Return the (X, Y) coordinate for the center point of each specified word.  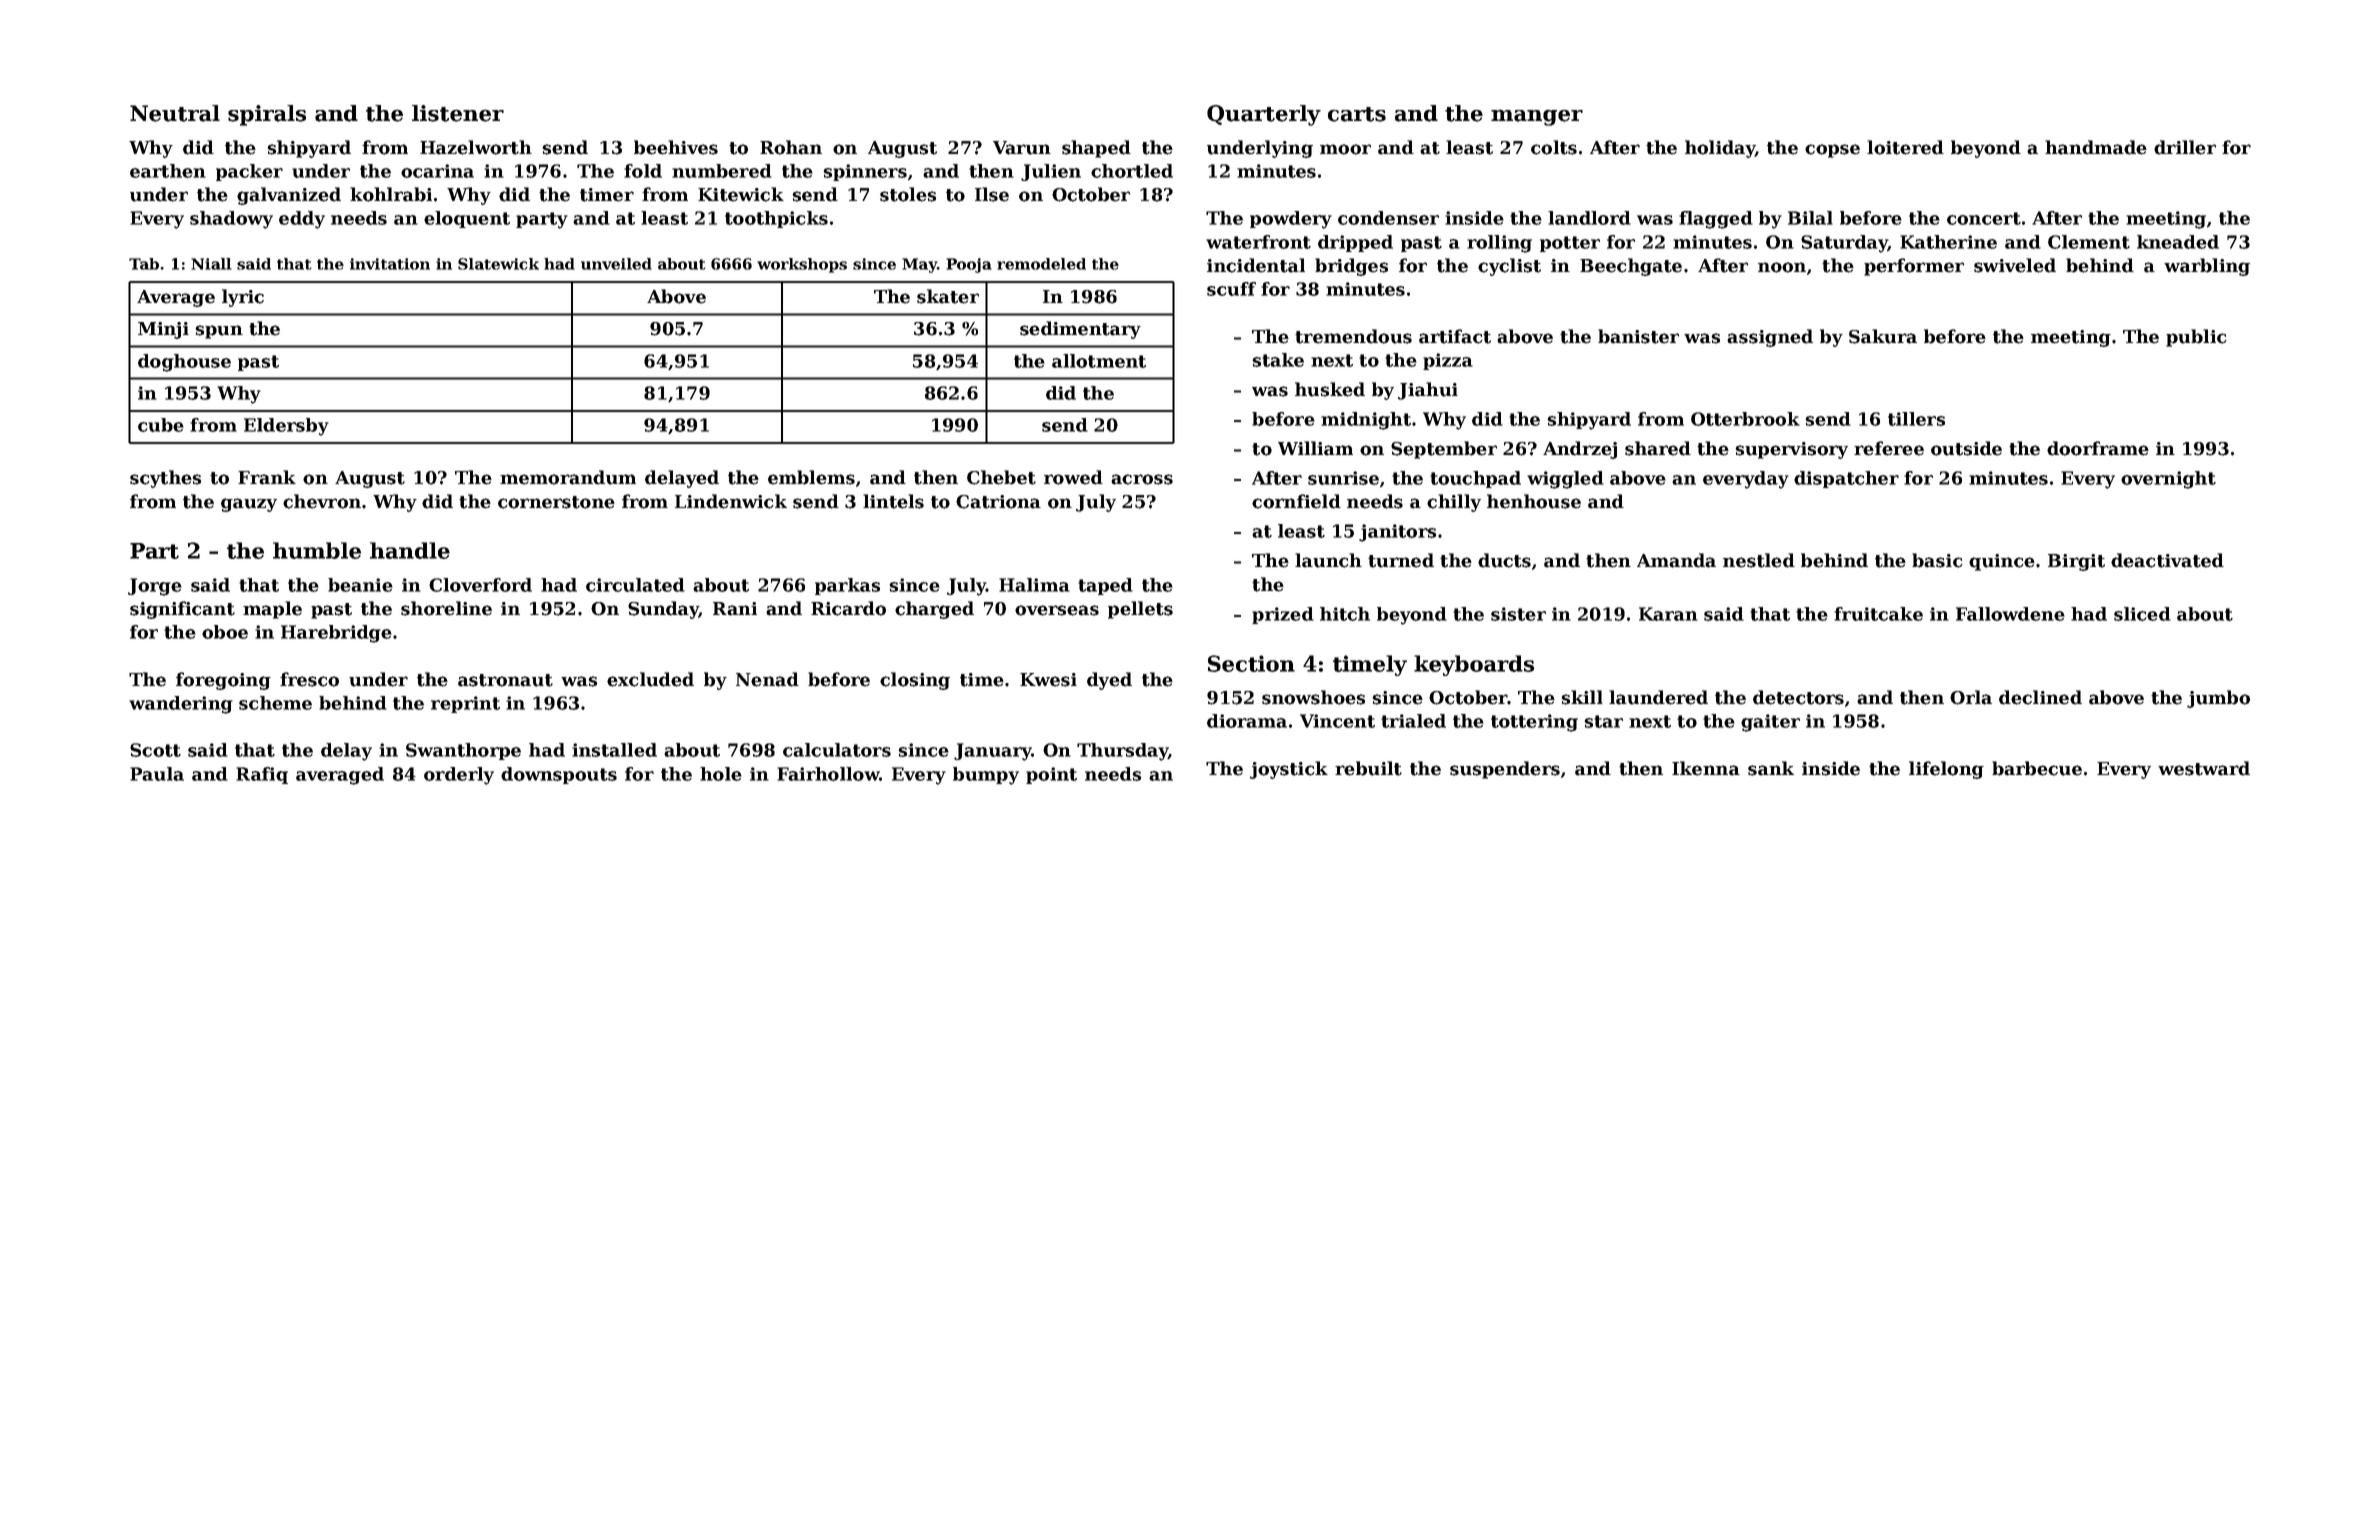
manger (1537, 117)
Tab (144, 264)
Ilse (992, 194)
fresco (309, 679)
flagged (1716, 220)
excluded (650, 679)
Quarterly (1264, 115)
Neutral (175, 113)
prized (1283, 615)
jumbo (2218, 699)
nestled (1759, 560)
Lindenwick (731, 501)
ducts (1504, 560)
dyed (1109, 681)
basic (1937, 560)
